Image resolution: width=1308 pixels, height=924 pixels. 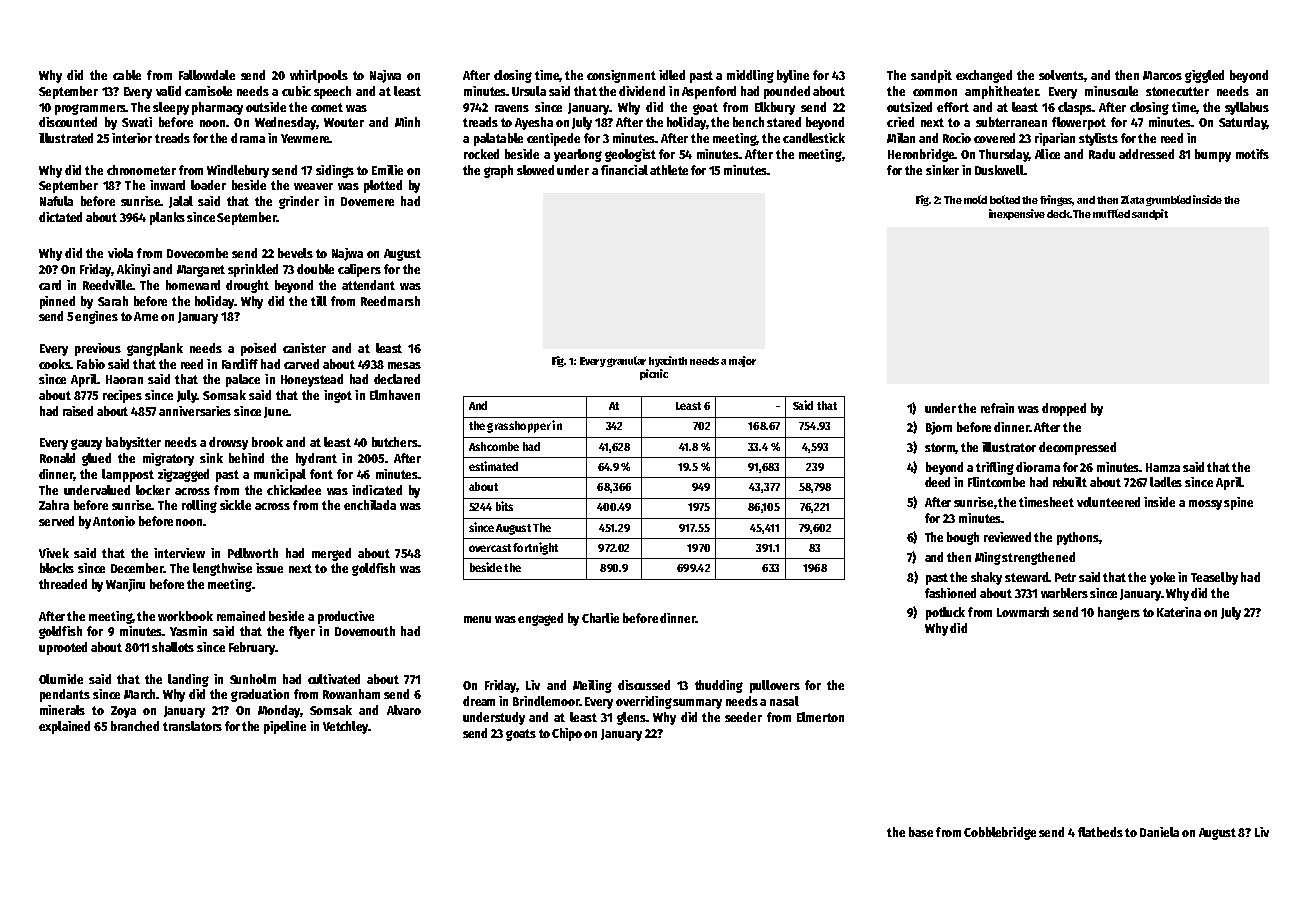 What do you see at coordinates (921, 832) in the image?
I see `base` at bounding box center [921, 832].
